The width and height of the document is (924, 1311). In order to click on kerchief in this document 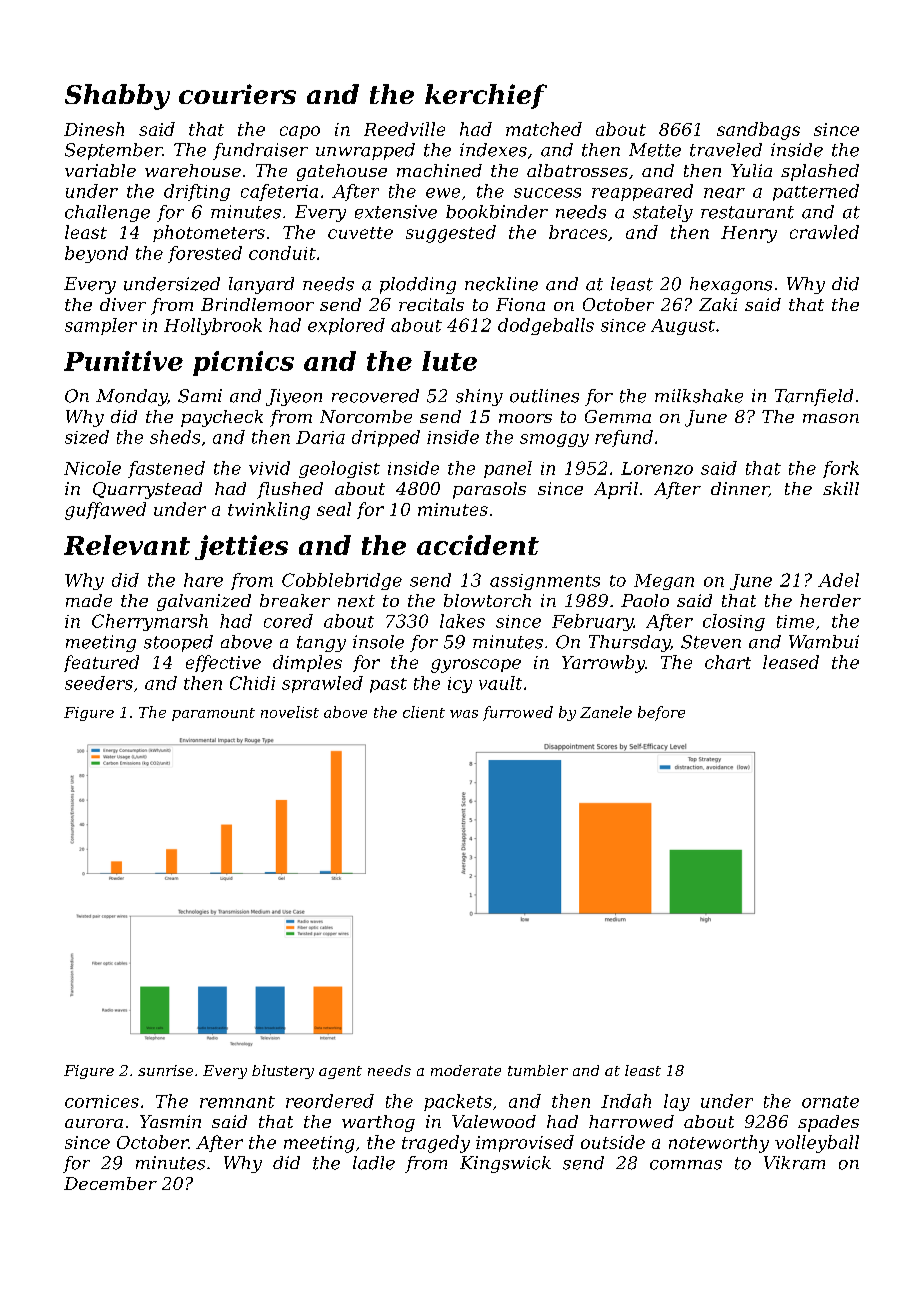, I will do `click(486, 96)`.
